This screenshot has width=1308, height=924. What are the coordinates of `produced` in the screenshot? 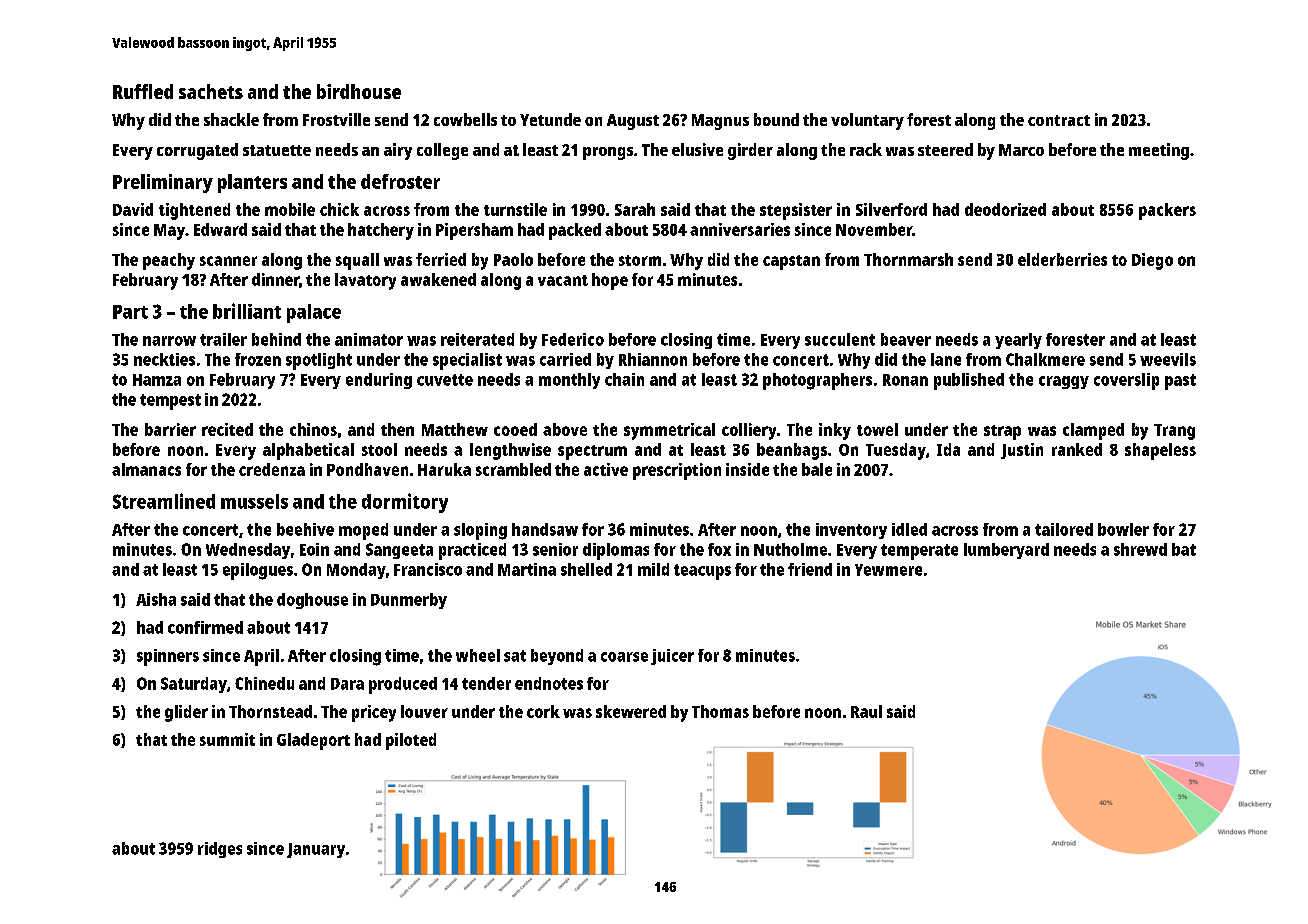 It's located at (403, 685).
